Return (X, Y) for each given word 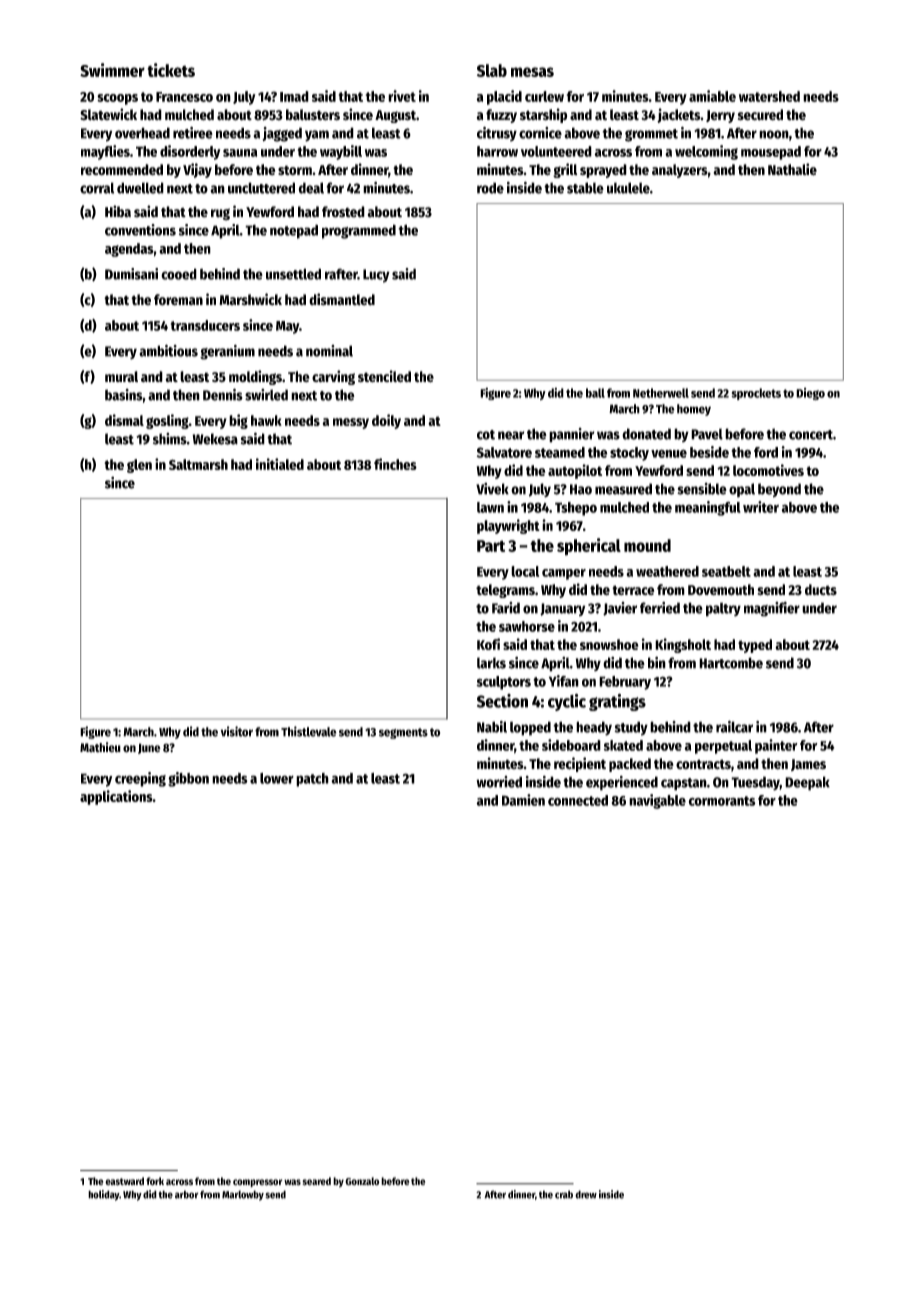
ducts (821, 590)
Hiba (118, 211)
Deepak (807, 783)
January (562, 609)
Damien (523, 800)
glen (139, 466)
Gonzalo (362, 1181)
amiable (712, 96)
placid (504, 97)
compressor (257, 1183)
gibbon (188, 779)
